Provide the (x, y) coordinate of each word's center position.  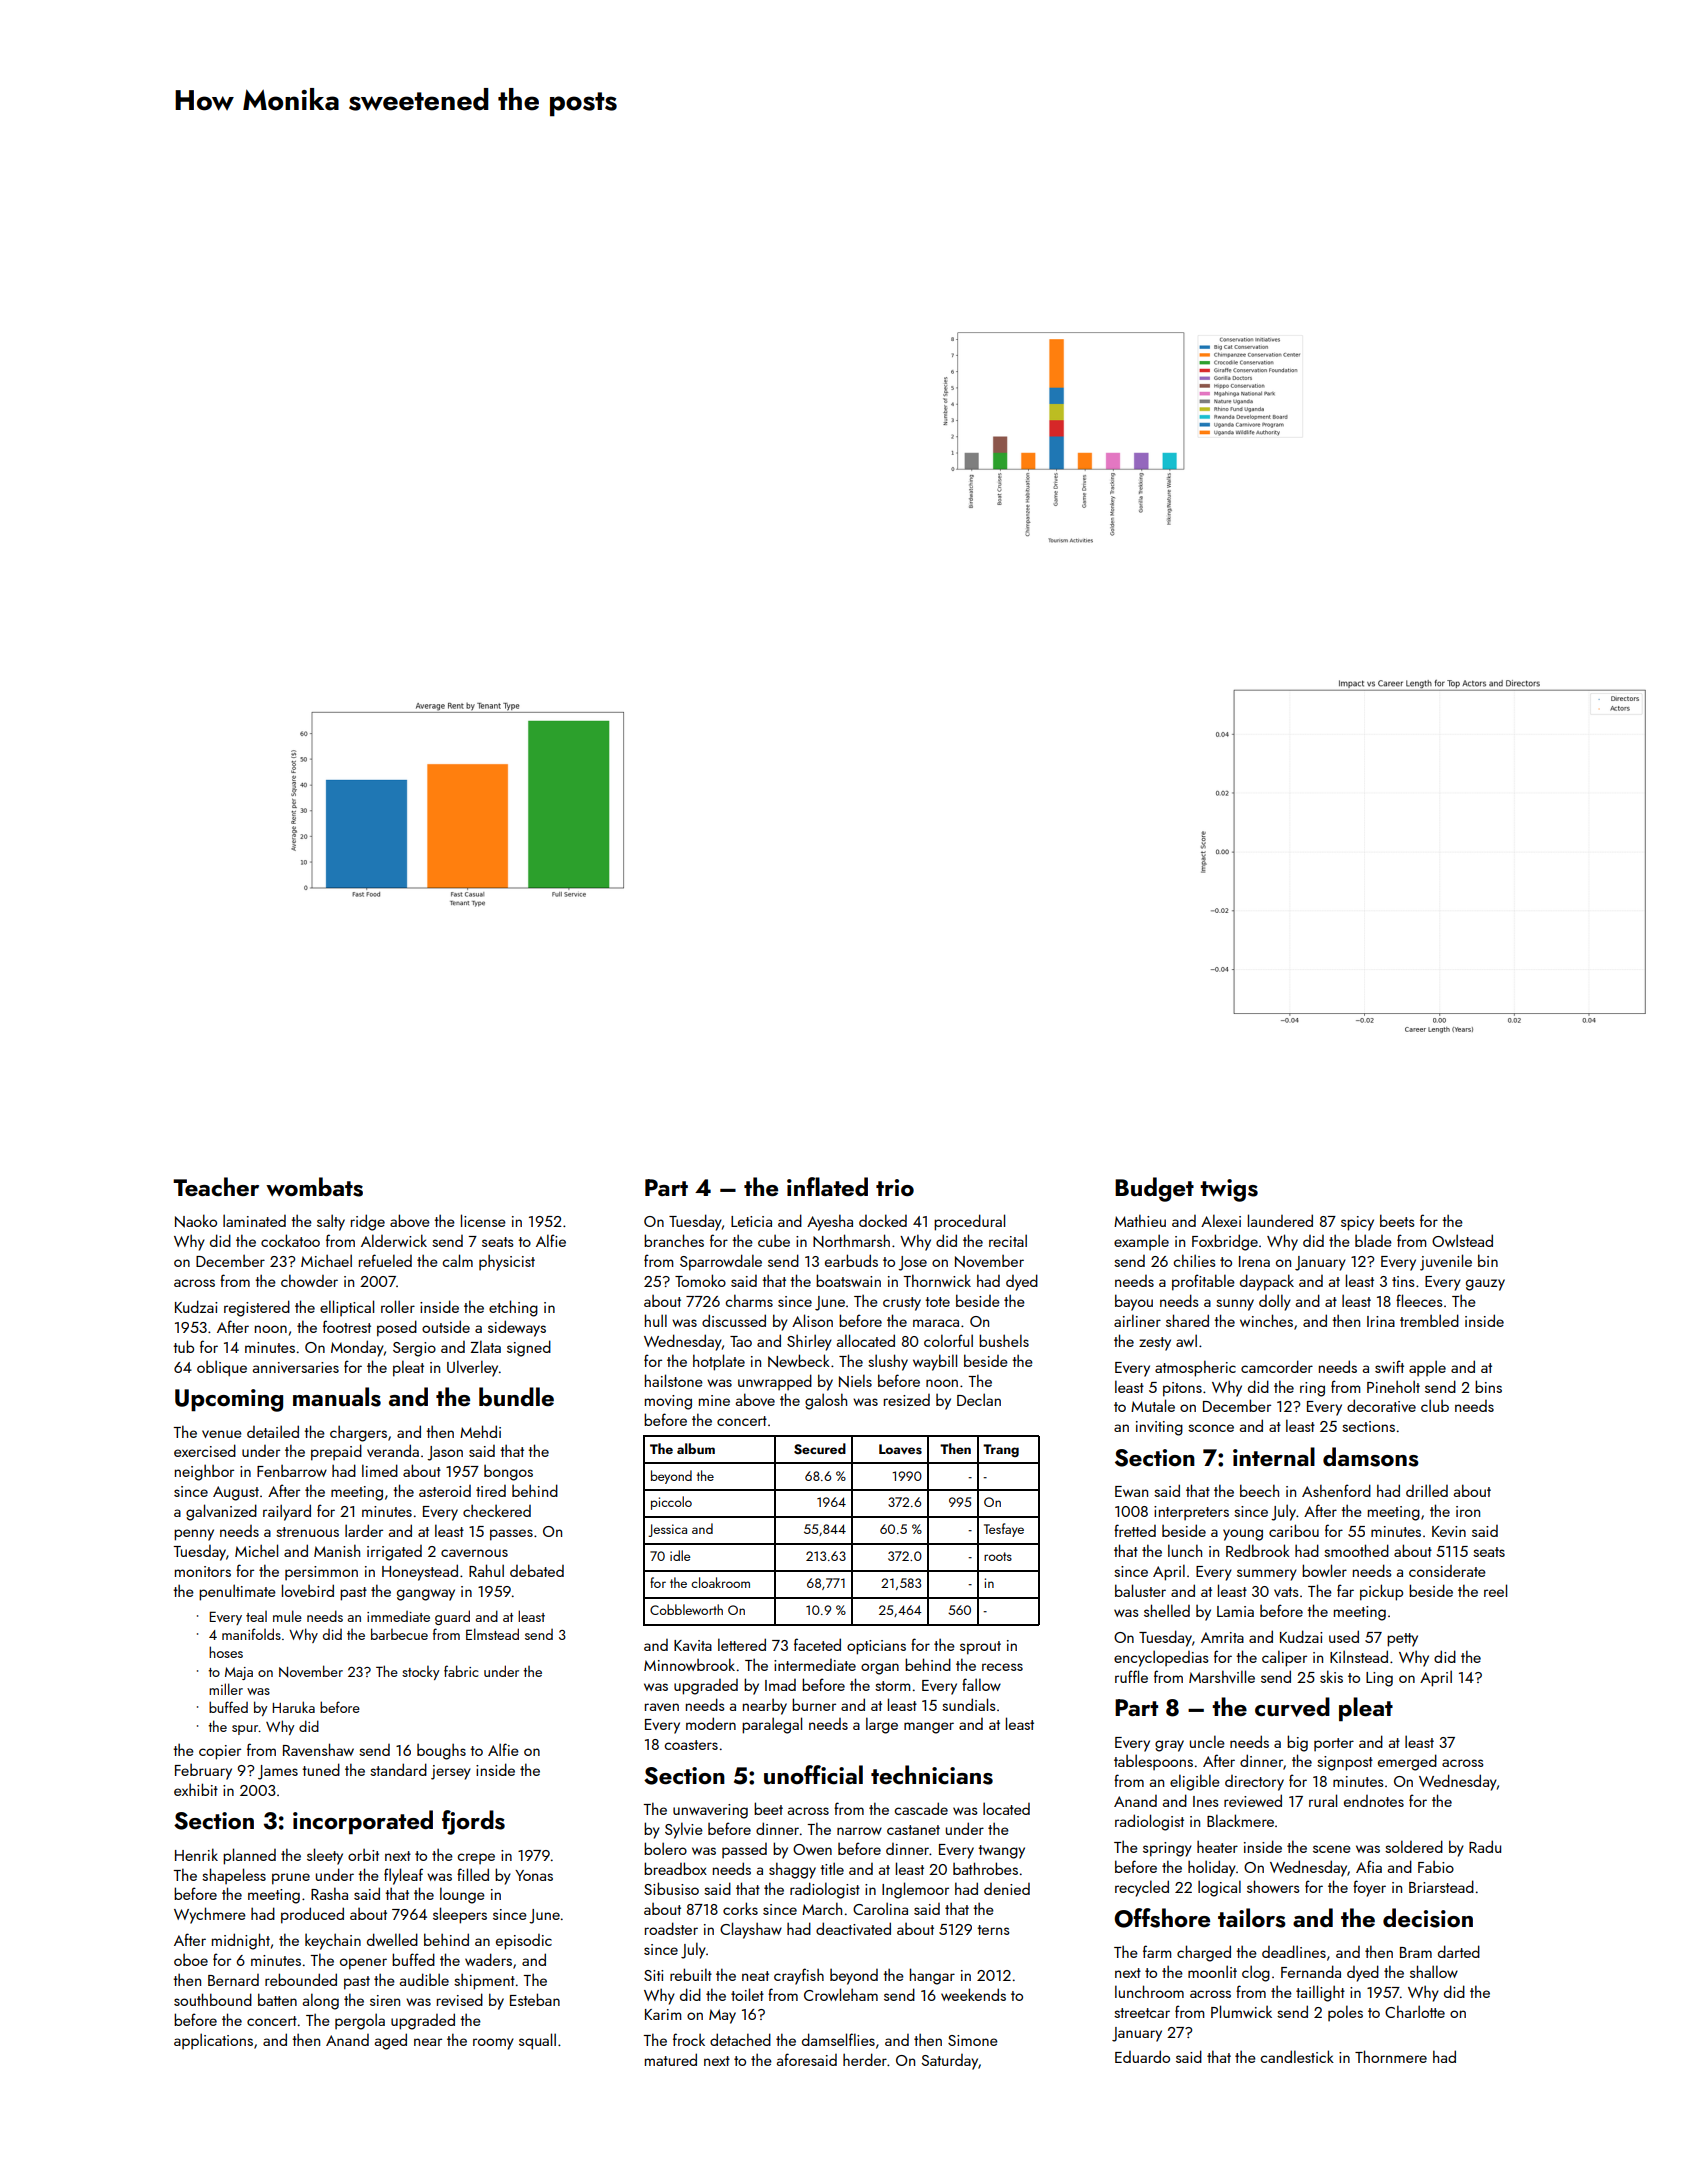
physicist (507, 1262)
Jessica (667, 1530)
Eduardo (1142, 2056)
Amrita (1222, 1637)
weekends (973, 1994)
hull (656, 1320)
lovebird (308, 1590)
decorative (1381, 1405)
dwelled (392, 1939)
